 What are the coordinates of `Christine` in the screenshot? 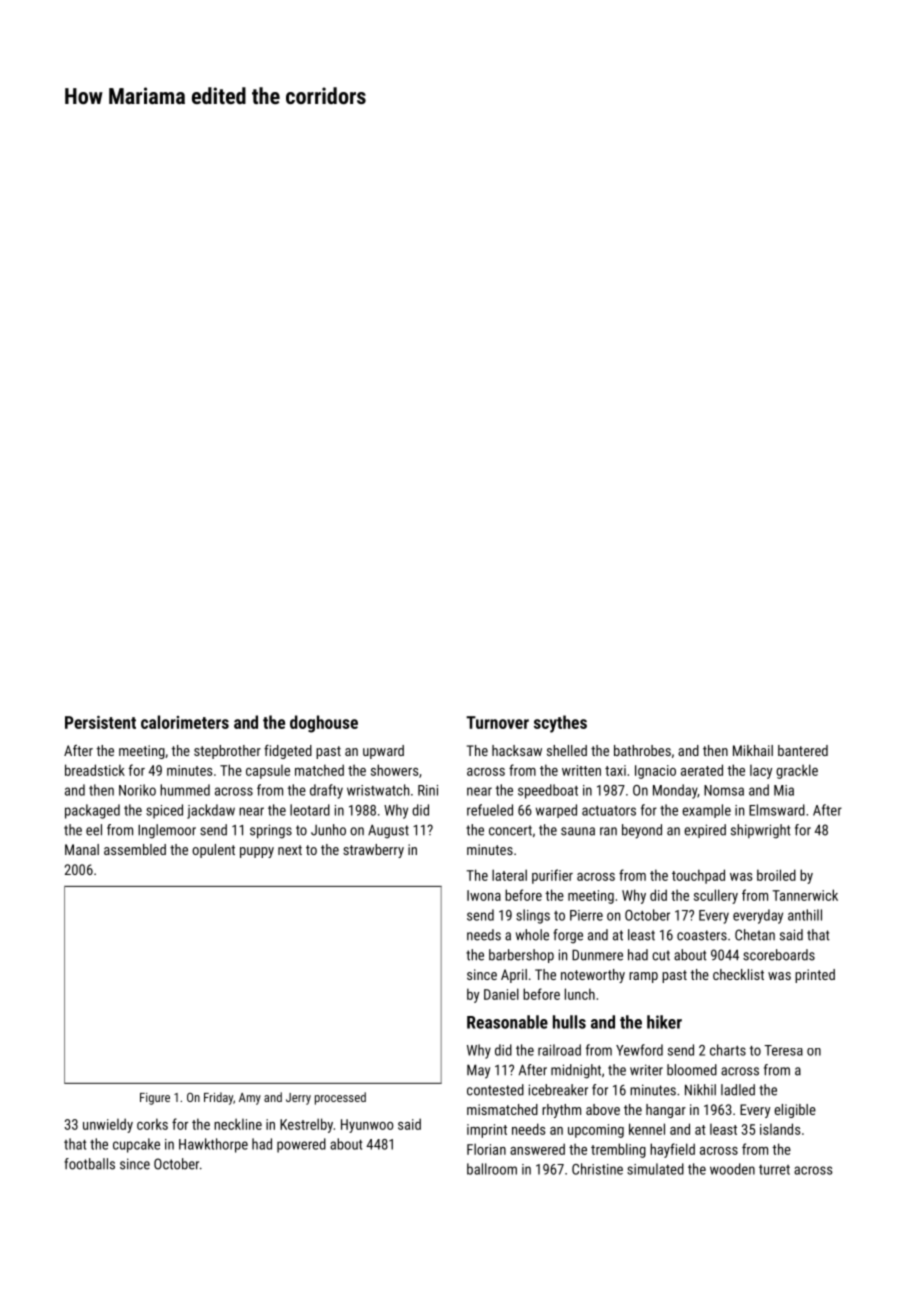 It's located at (597, 1169).
